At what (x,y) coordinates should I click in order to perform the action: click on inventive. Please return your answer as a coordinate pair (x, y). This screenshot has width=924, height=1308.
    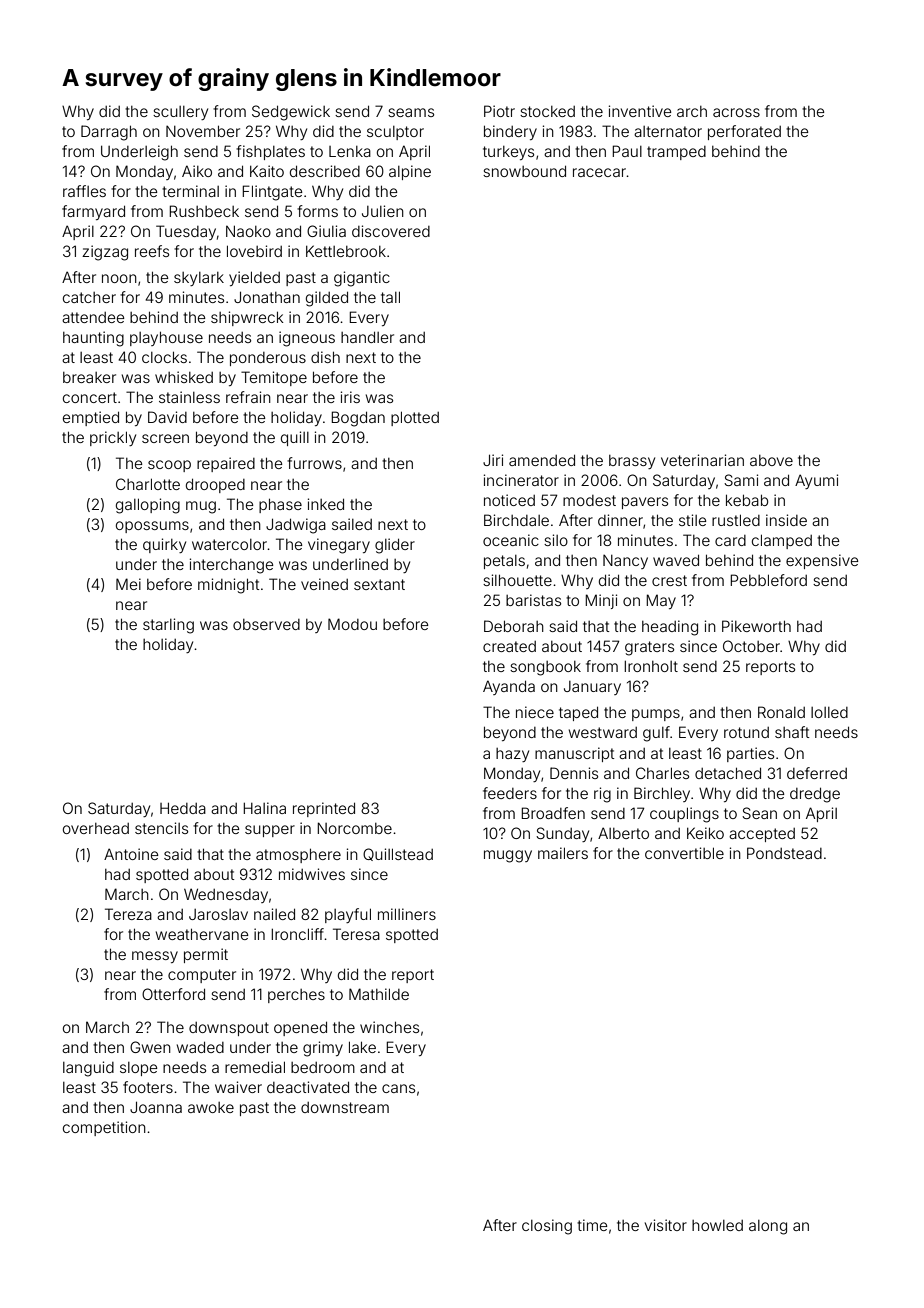
    Looking at the image, I should click on (640, 111).
